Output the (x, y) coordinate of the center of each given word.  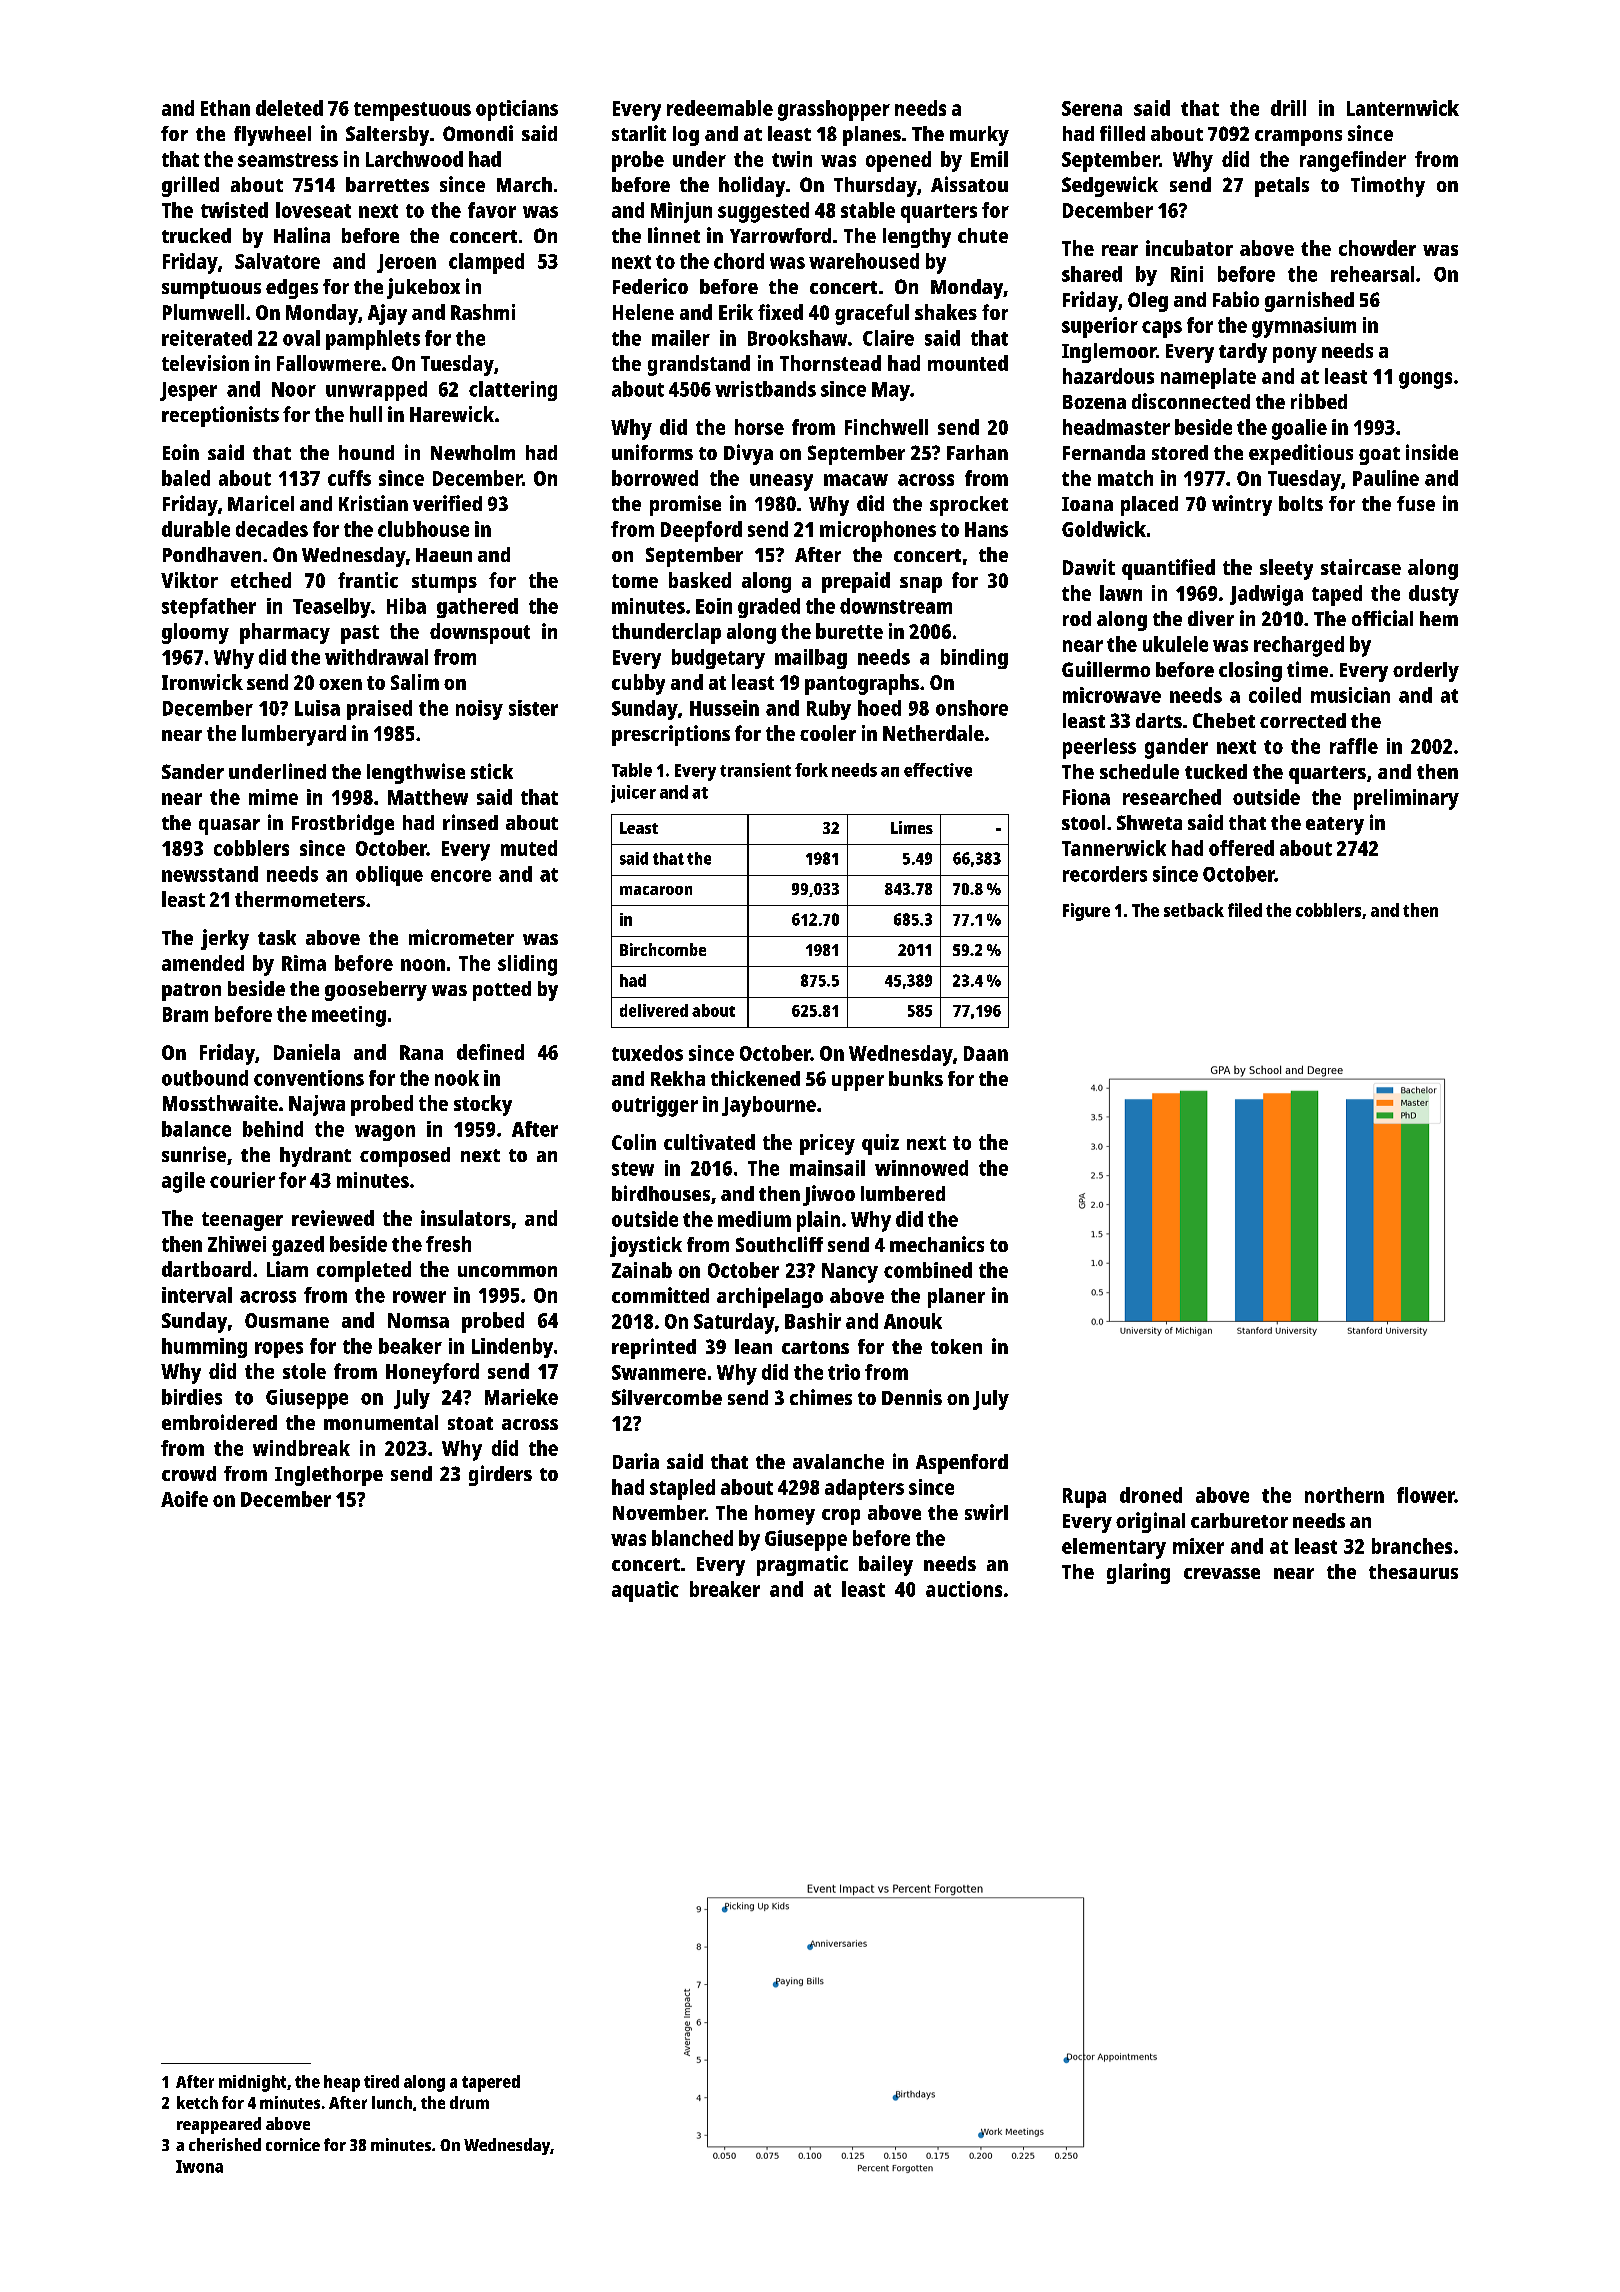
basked (700, 580)
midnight (252, 2083)
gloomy (195, 633)
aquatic (645, 1591)
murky (979, 136)
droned (1151, 1495)
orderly (1426, 672)
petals (1282, 187)
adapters (864, 1489)
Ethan (225, 108)
